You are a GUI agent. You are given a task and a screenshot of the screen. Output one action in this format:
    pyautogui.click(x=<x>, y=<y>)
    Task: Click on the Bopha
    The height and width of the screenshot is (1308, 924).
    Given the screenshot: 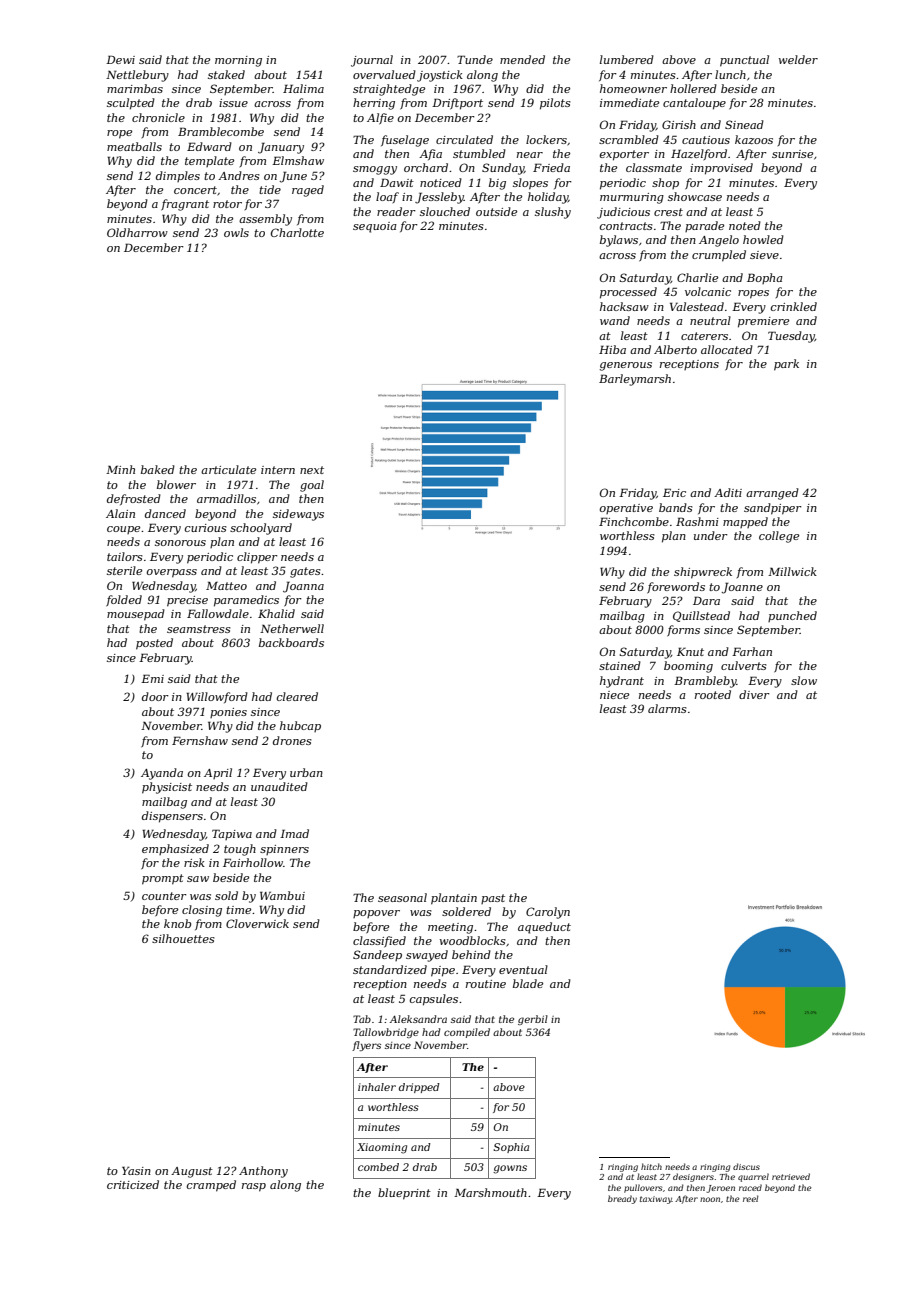 What is the action you would take?
    pyautogui.click(x=765, y=278)
